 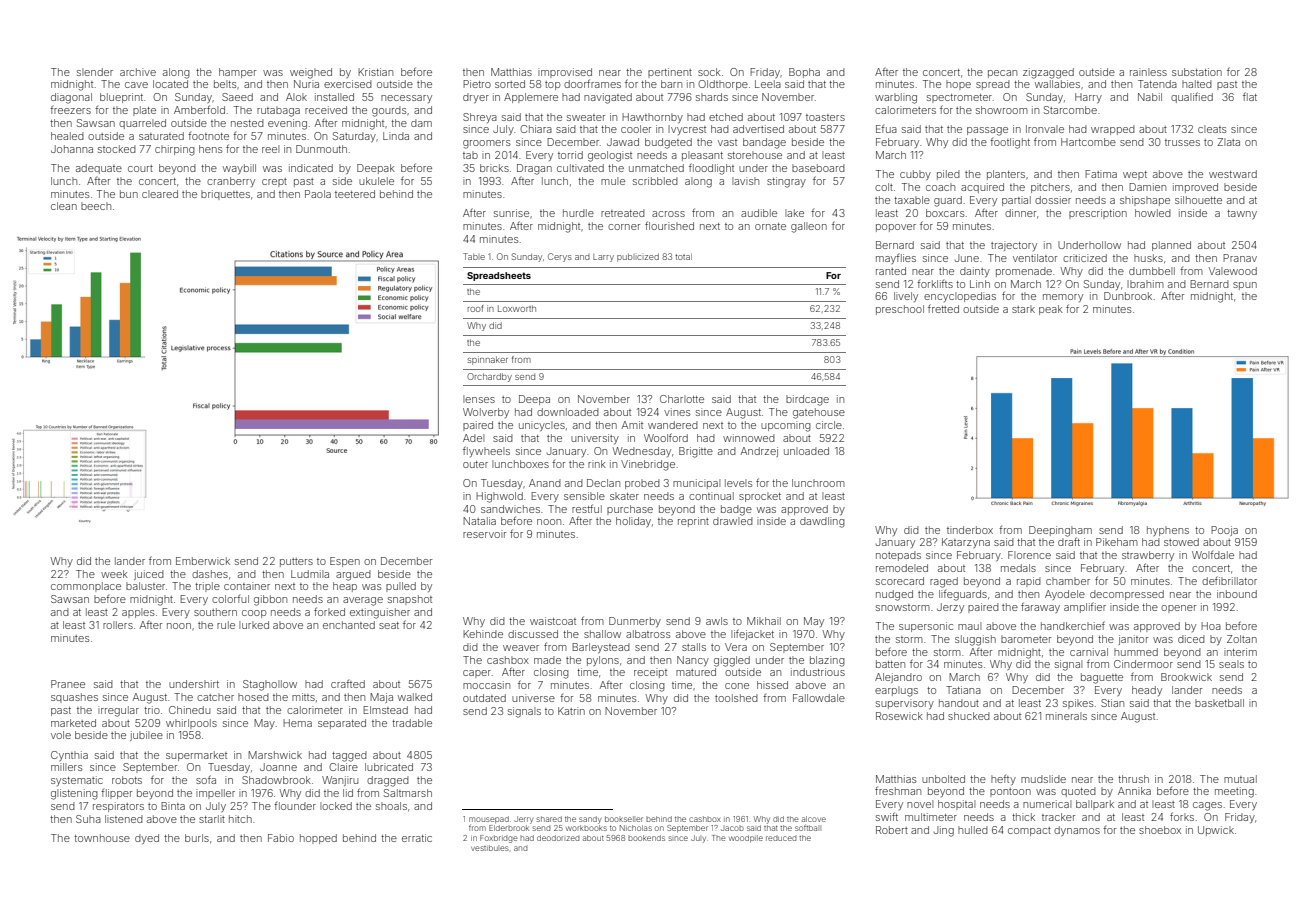 I want to click on gatehouse, so click(x=819, y=413).
